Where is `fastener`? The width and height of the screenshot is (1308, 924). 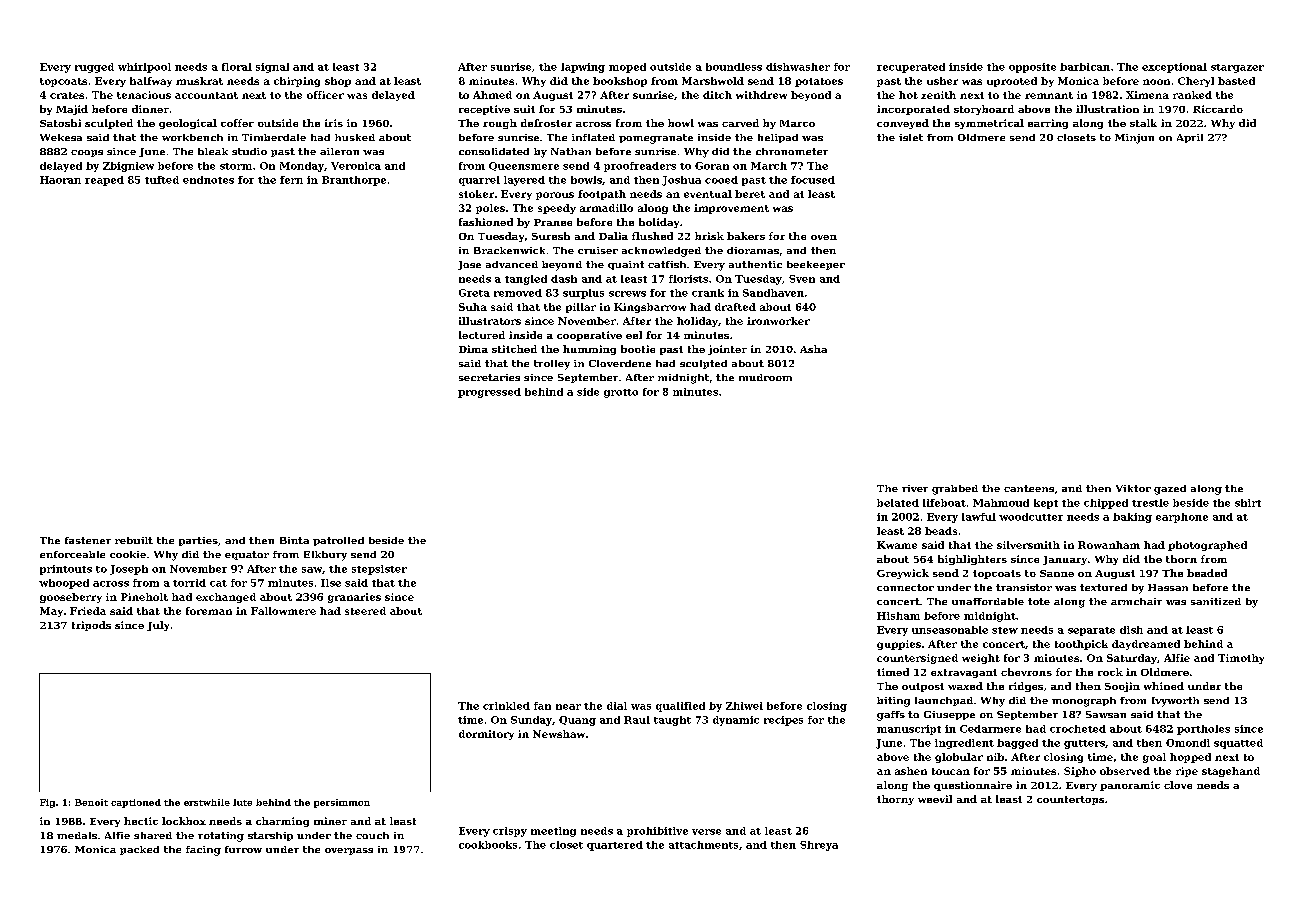
fastener is located at coordinates (88, 540).
